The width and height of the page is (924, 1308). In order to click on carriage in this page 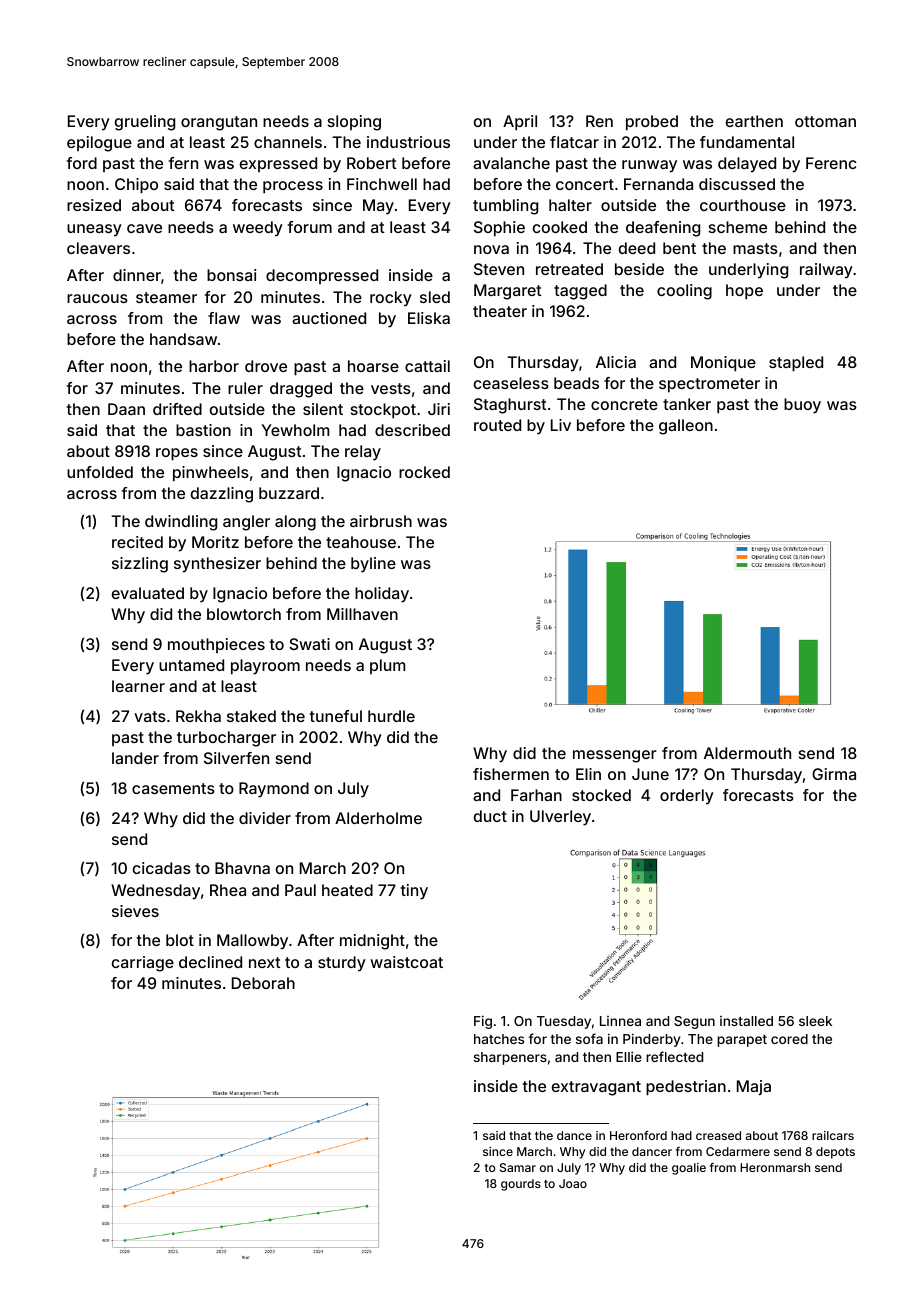, I will do `click(143, 964)`.
